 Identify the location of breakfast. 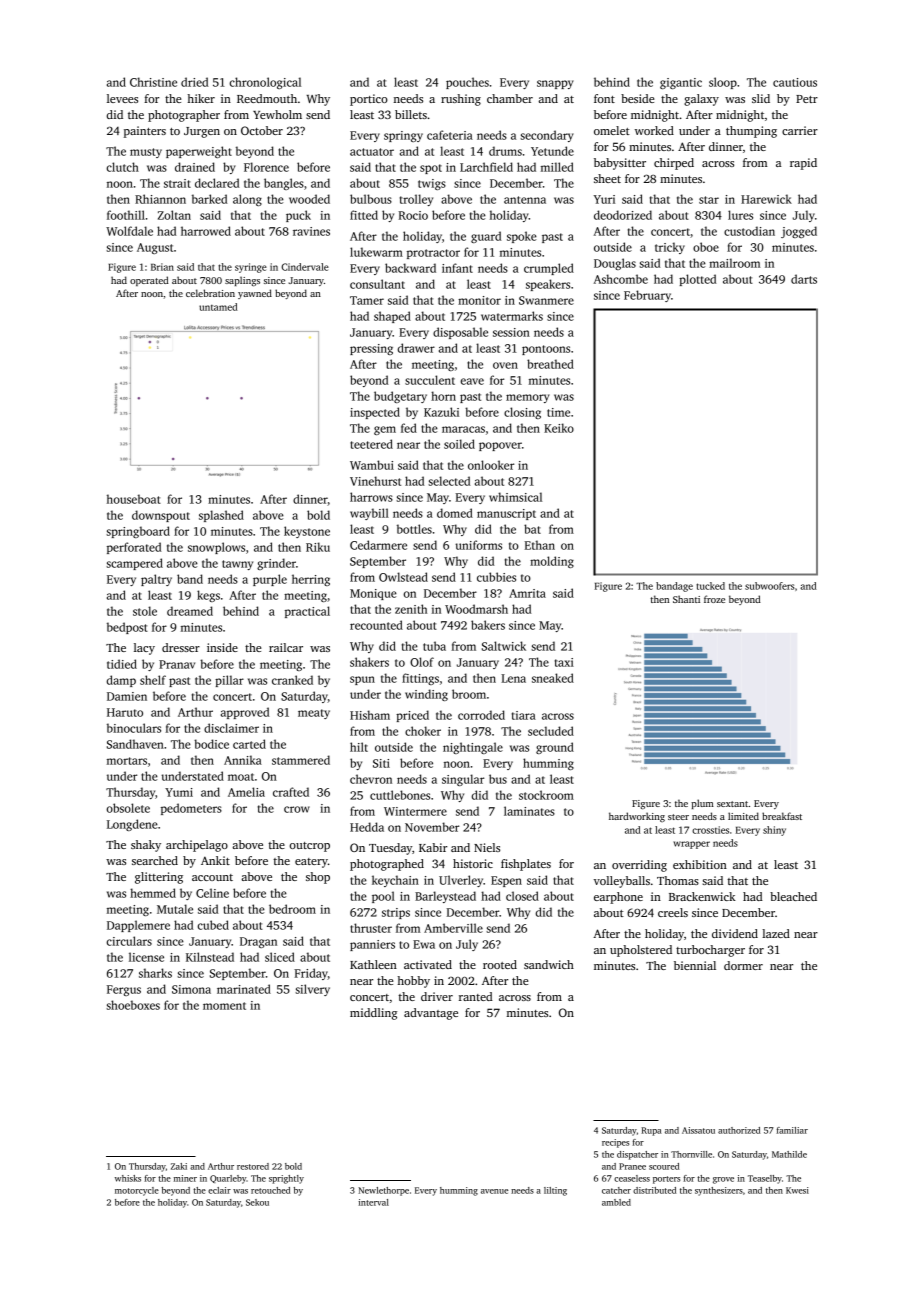
(782, 816).
